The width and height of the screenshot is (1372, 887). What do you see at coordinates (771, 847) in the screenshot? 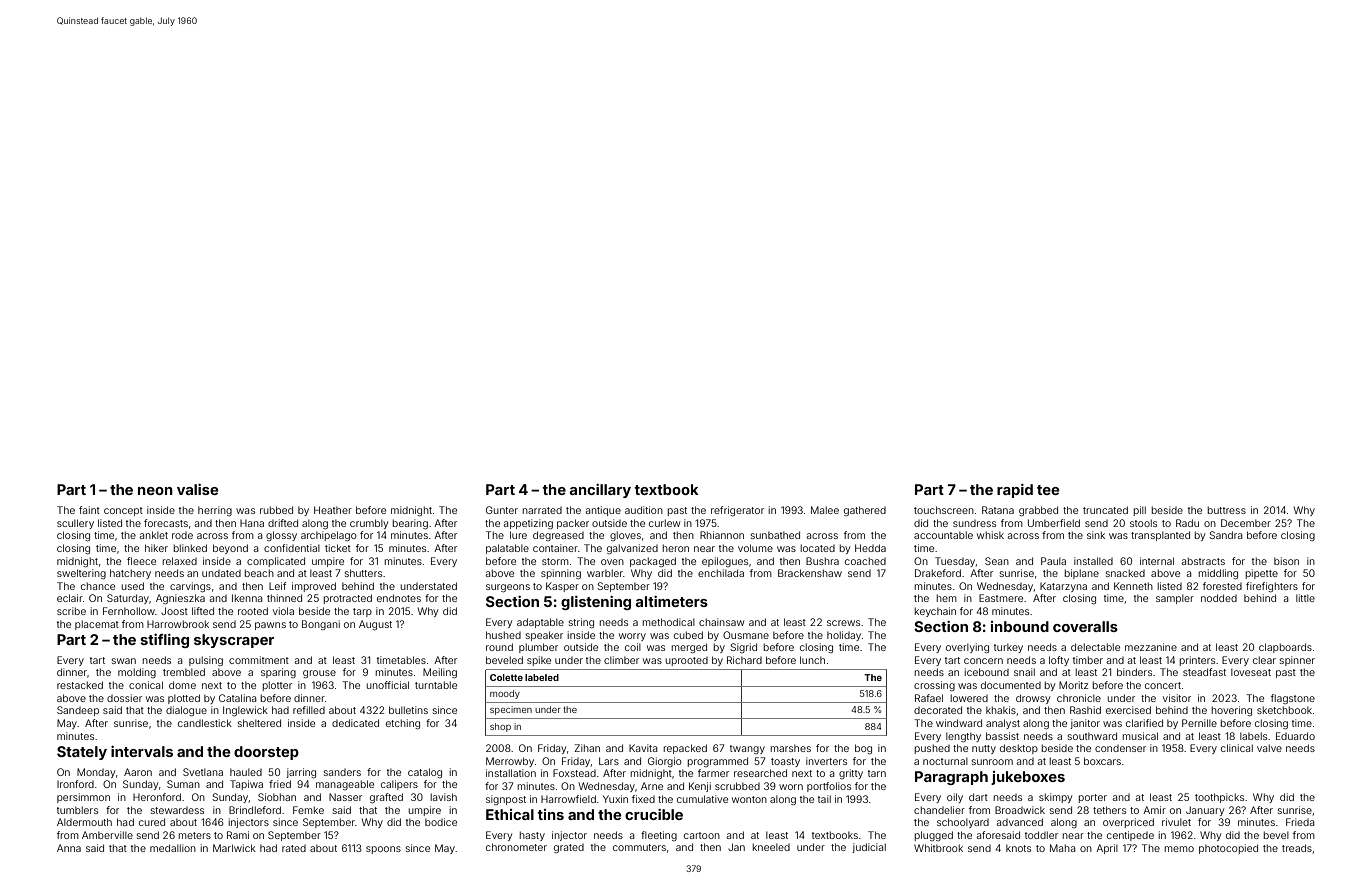
I see `kneeled` at bounding box center [771, 847].
